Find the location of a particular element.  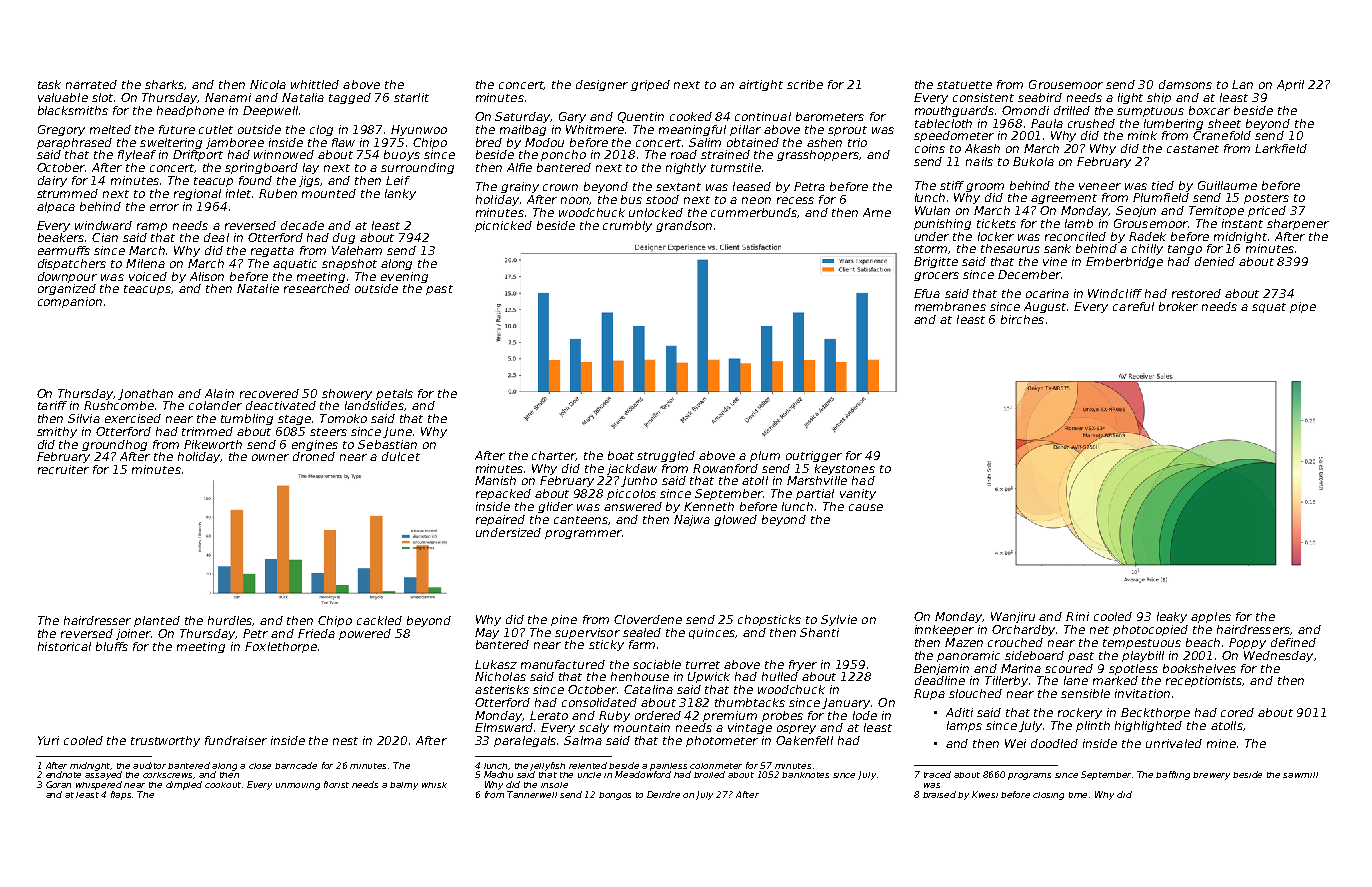

squat is located at coordinates (1269, 308).
